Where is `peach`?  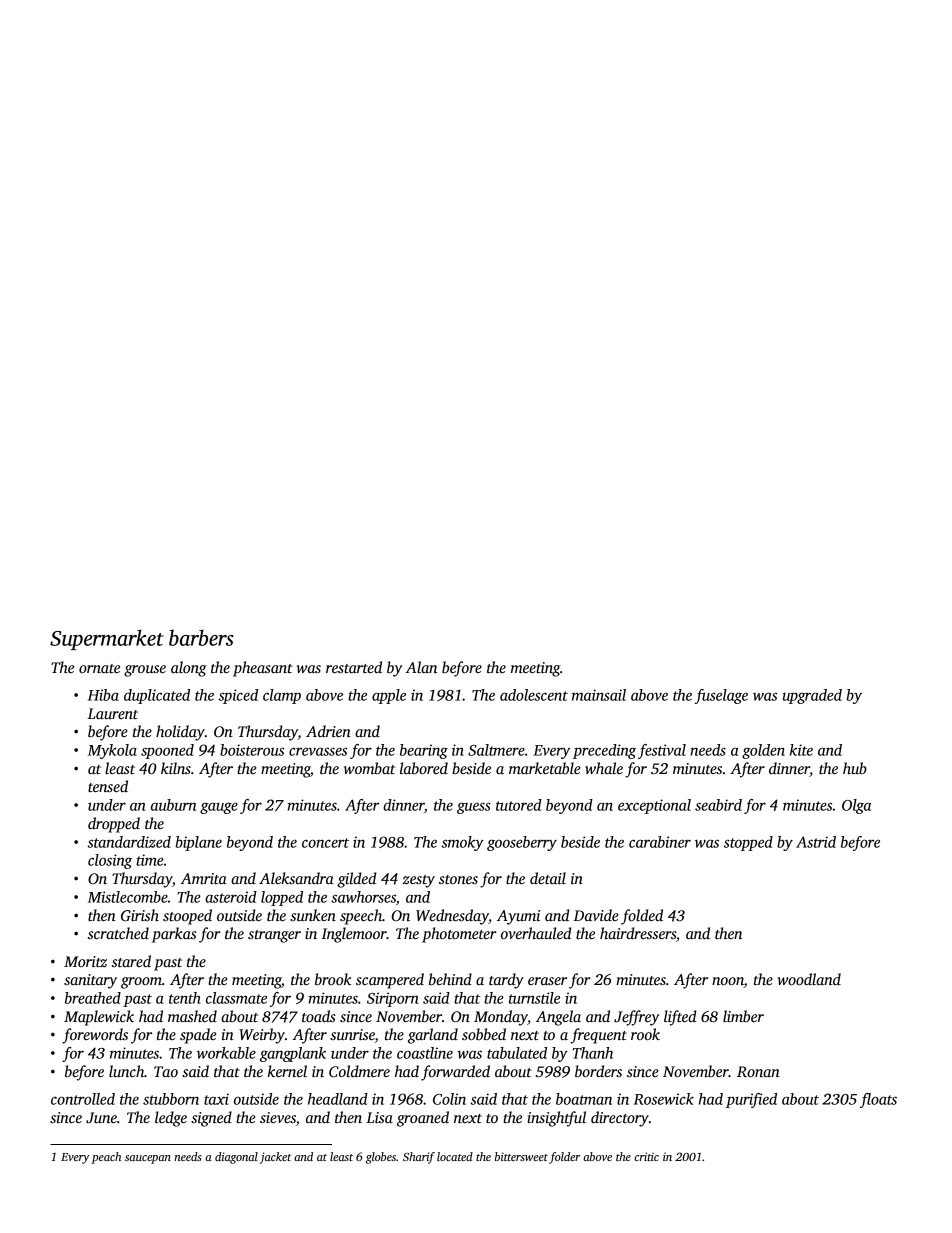
peach is located at coordinates (106, 1158).
